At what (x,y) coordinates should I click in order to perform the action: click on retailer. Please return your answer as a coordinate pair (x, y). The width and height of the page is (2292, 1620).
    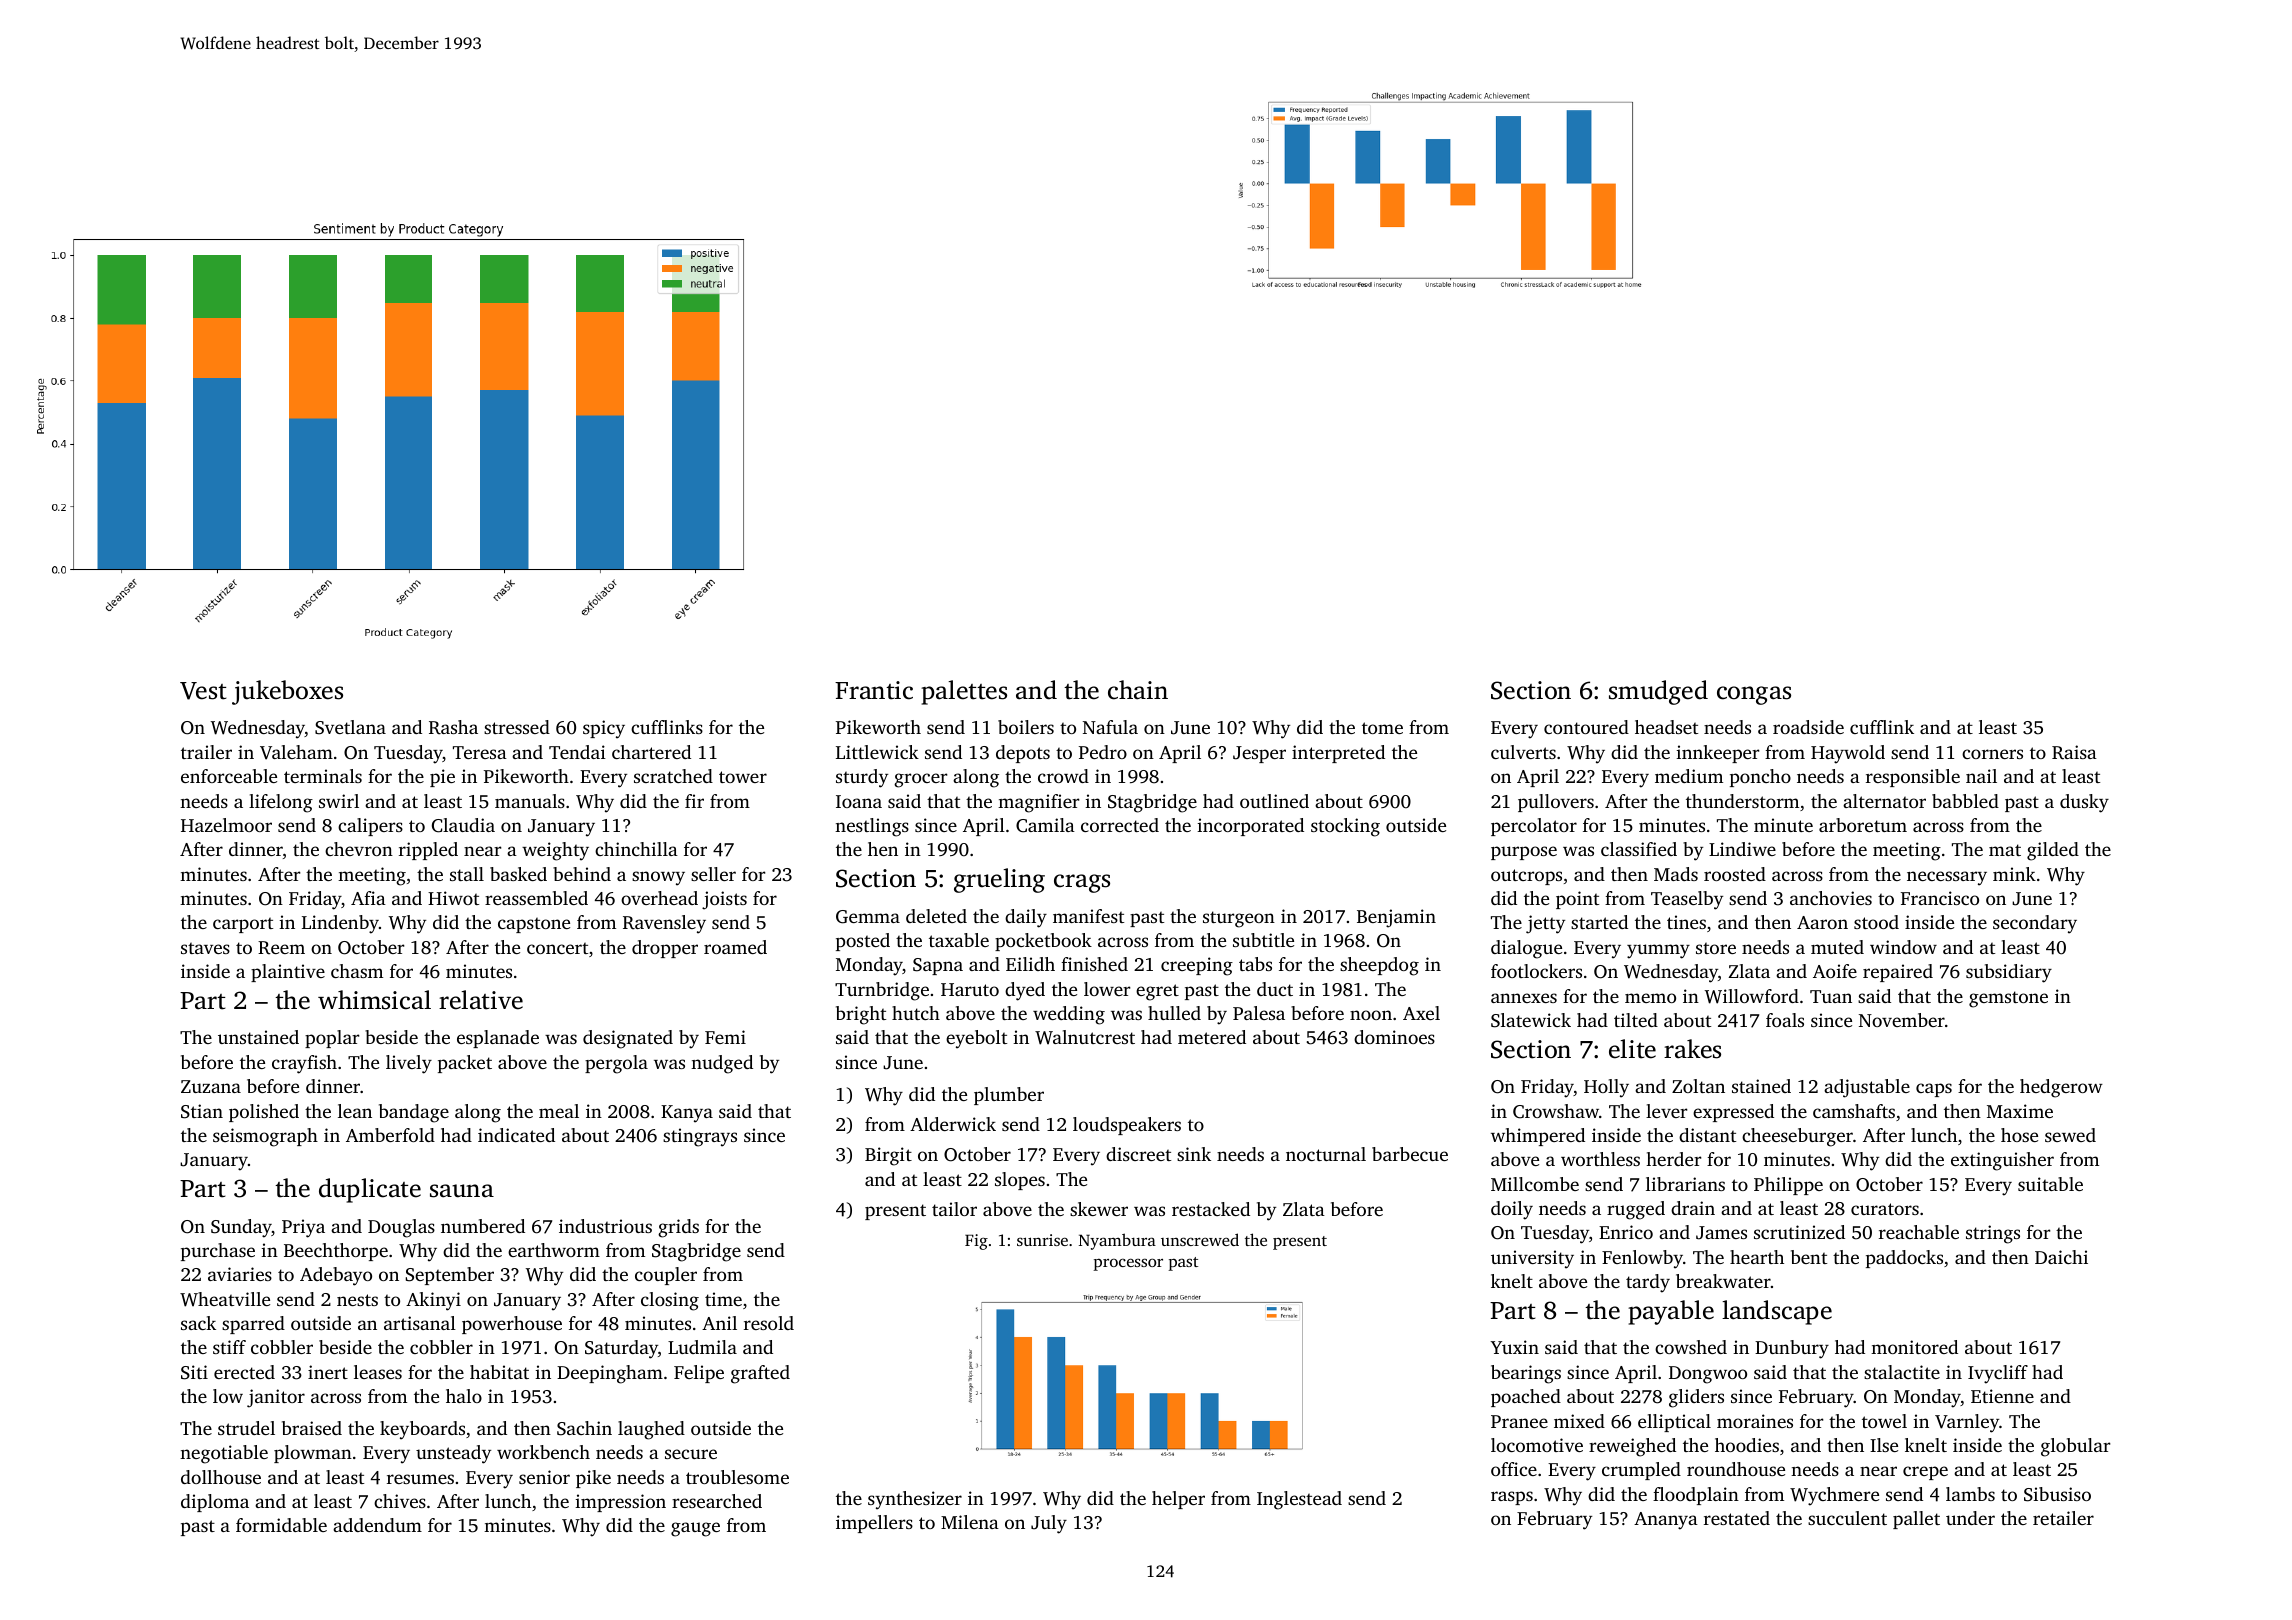
    Looking at the image, I should click on (2063, 1518).
